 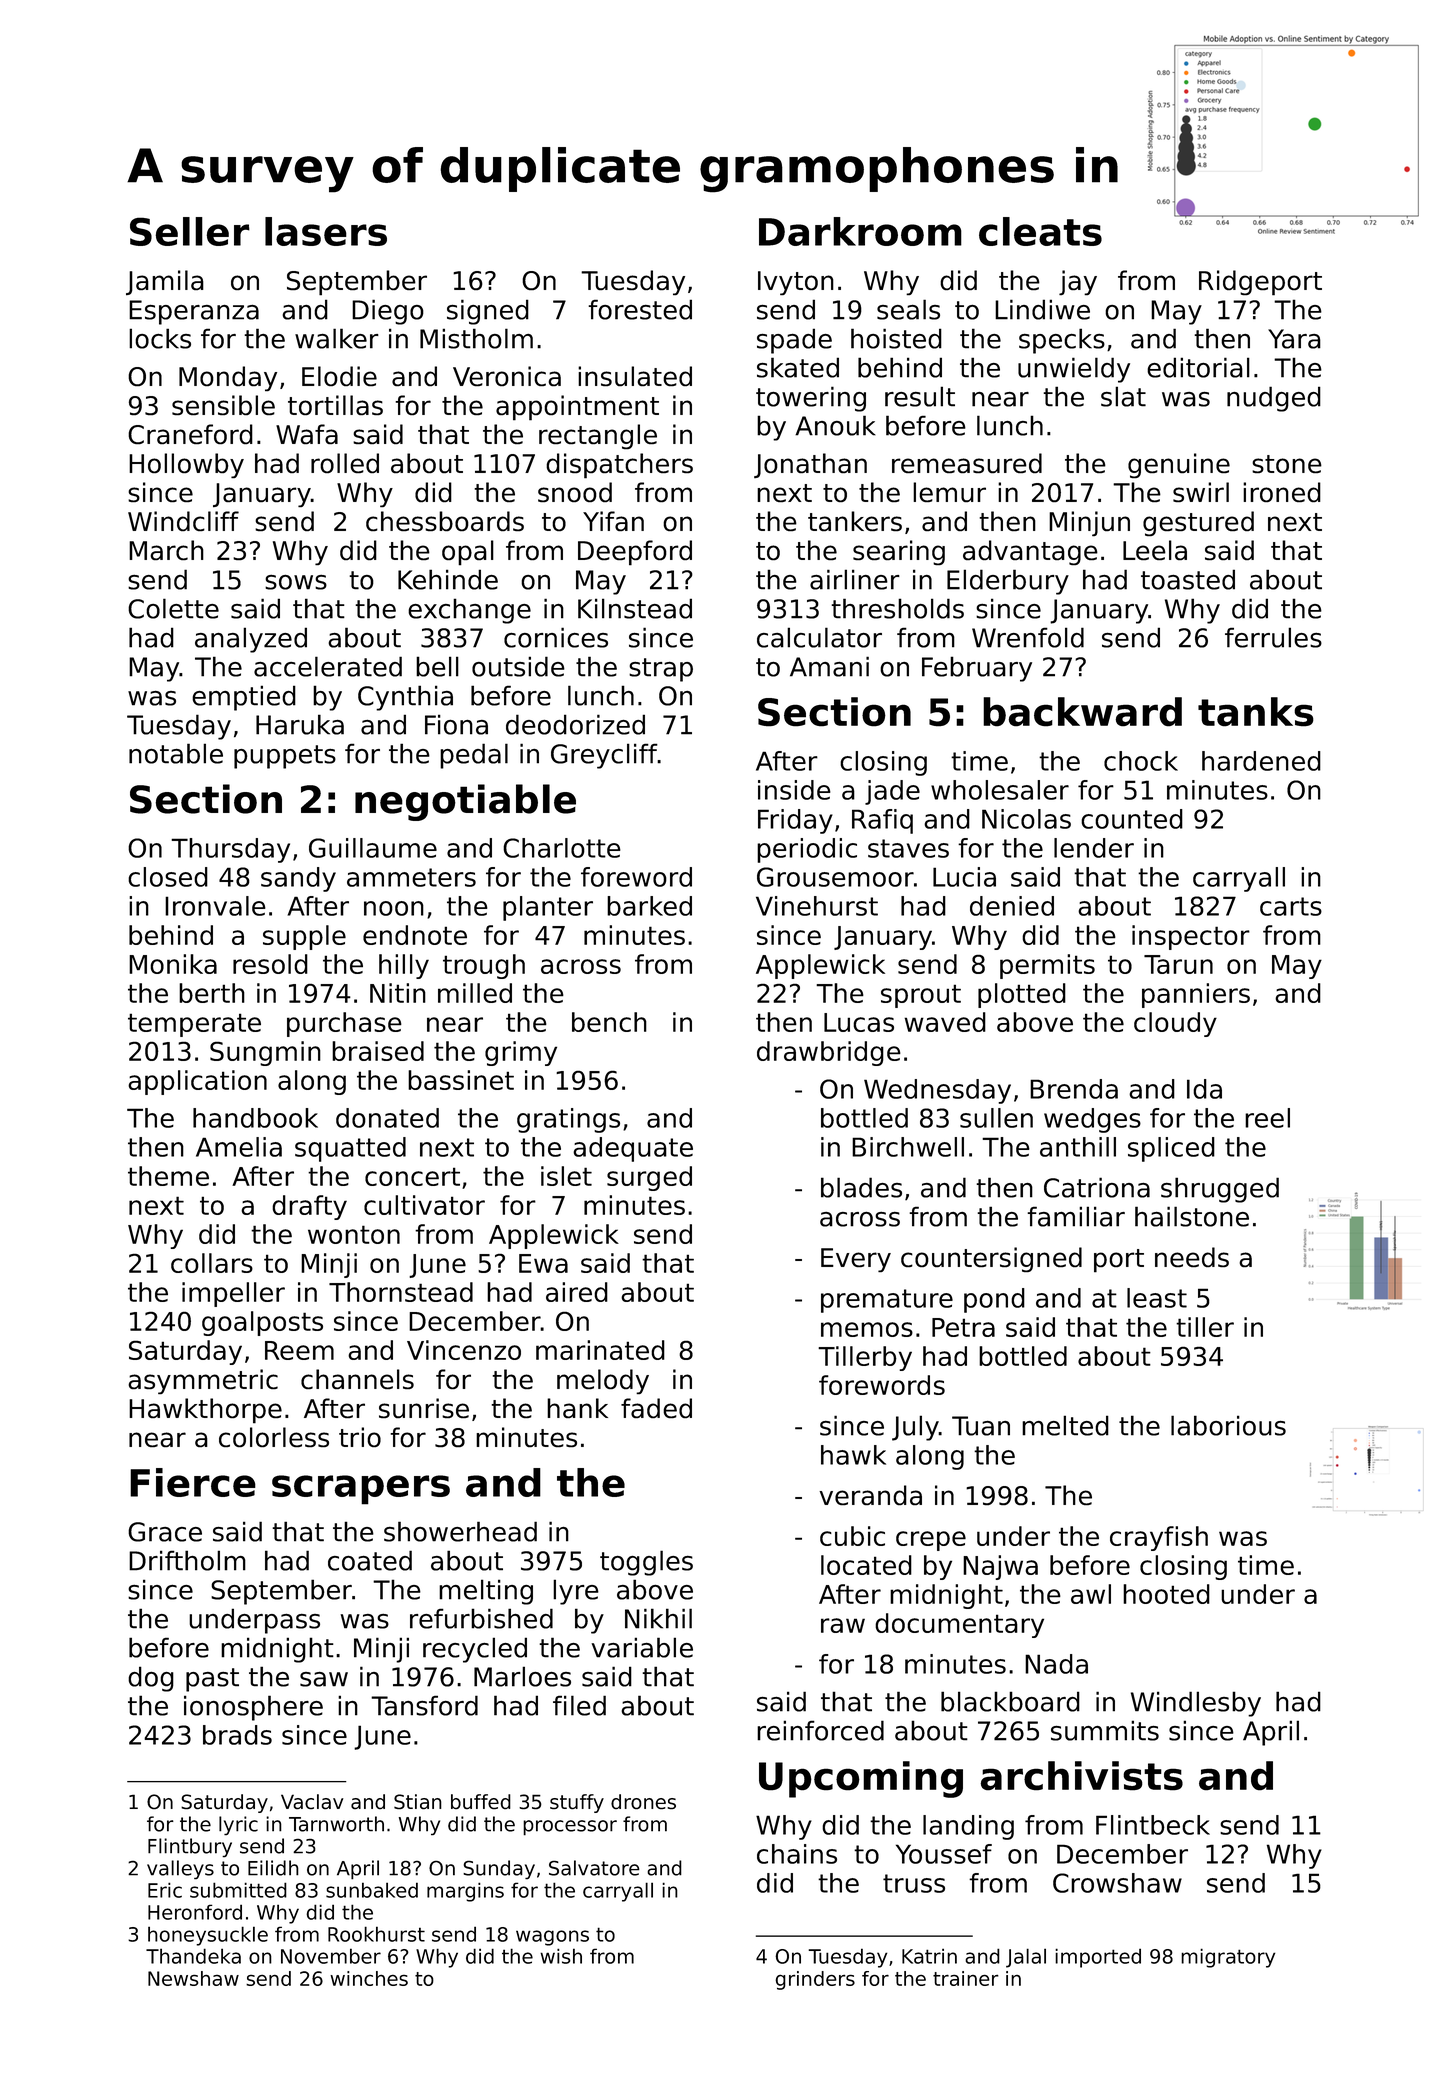 I want to click on asymmetric, so click(x=203, y=1381).
